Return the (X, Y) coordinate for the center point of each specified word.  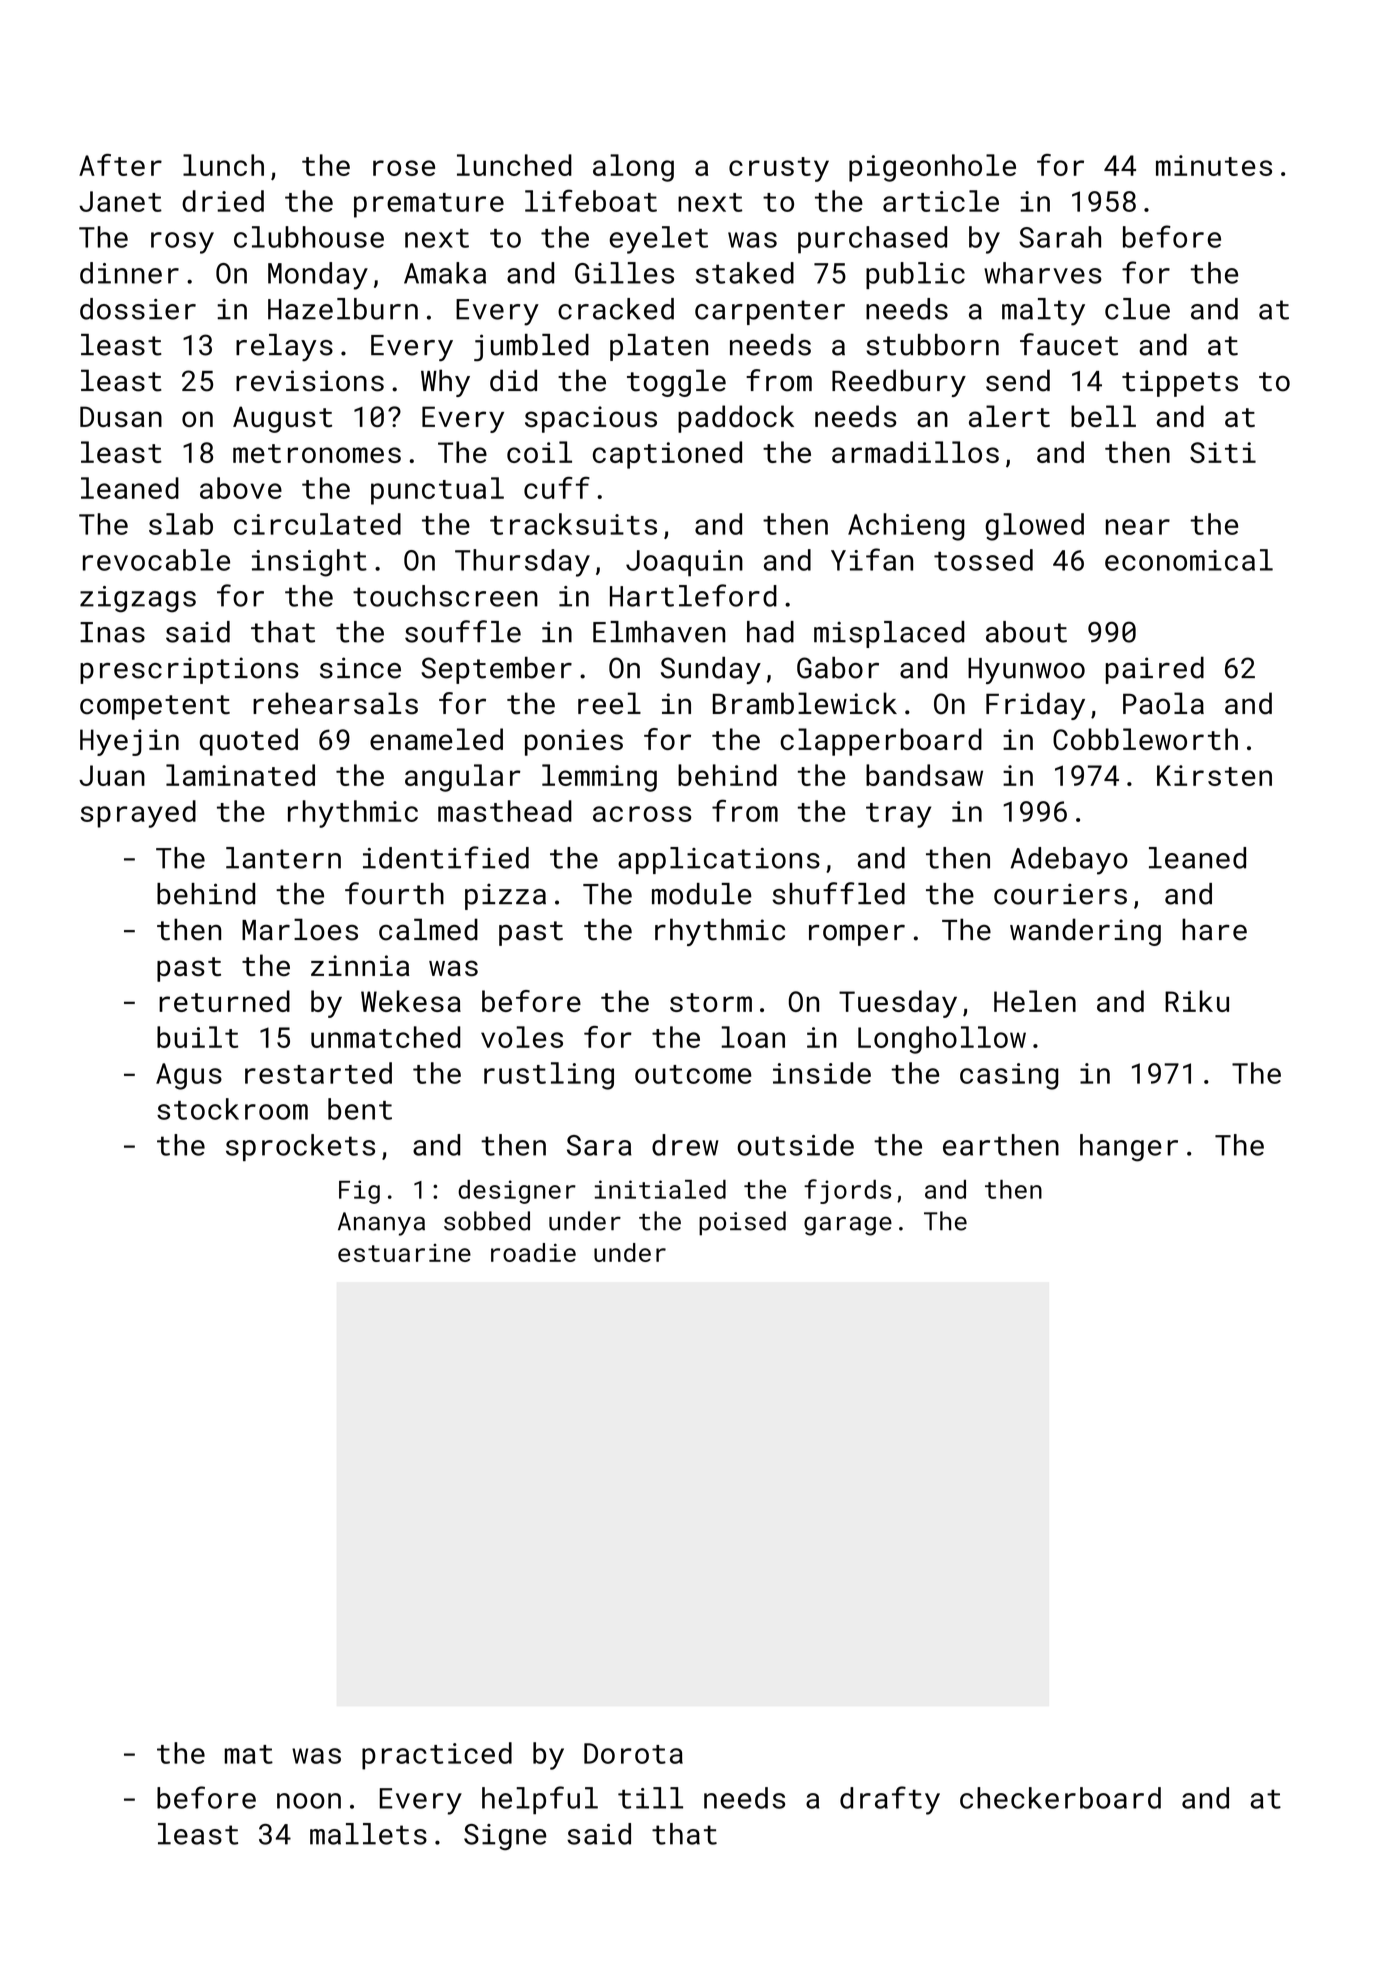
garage (848, 1226)
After (120, 165)
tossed (983, 560)
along (633, 168)
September (496, 670)
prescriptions (189, 670)
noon (309, 1801)
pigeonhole (932, 168)
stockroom (232, 1109)
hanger (1129, 1148)
